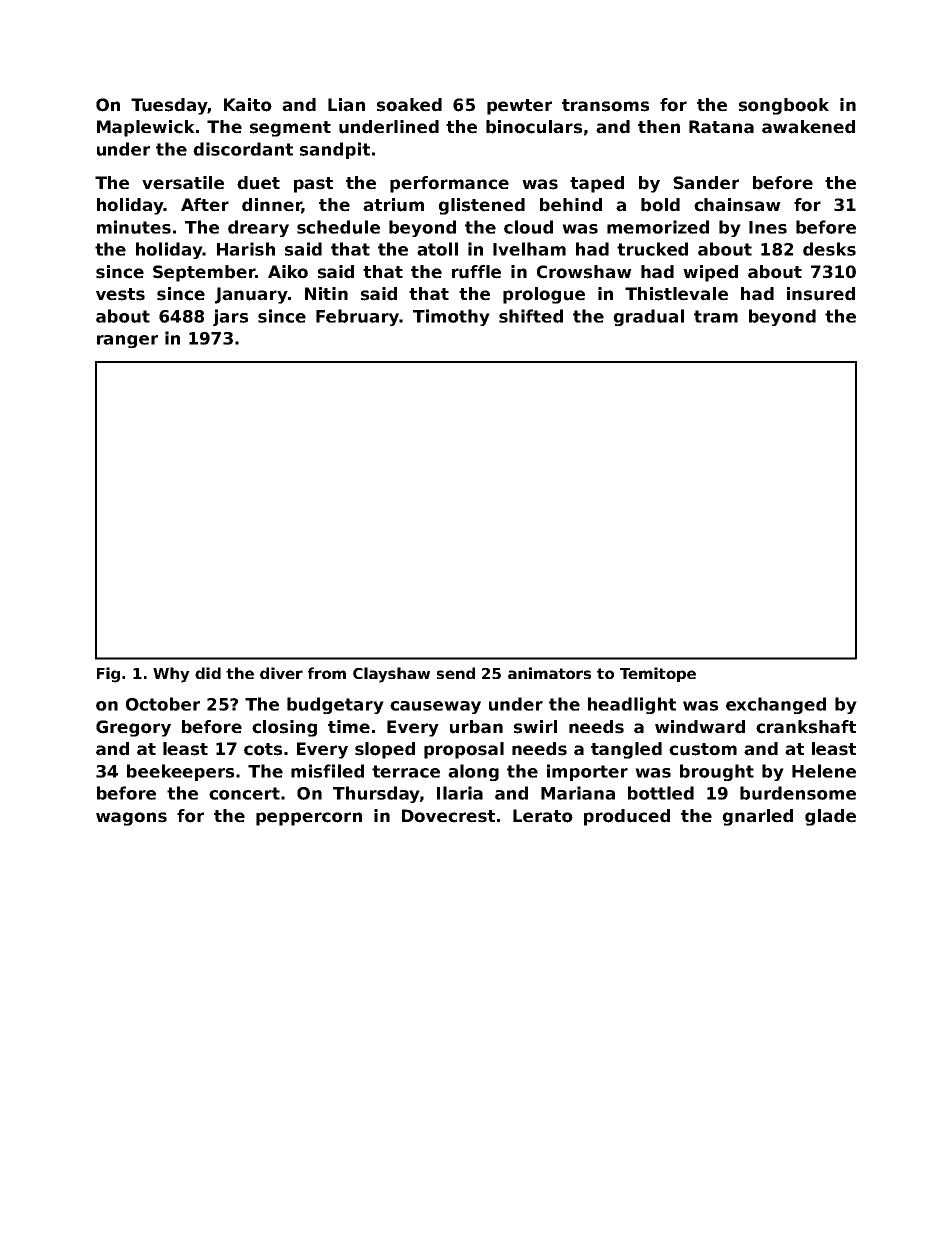 The width and height of the screenshot is (952, 1233). I want to click on Ivelham, so click(529, 249).
